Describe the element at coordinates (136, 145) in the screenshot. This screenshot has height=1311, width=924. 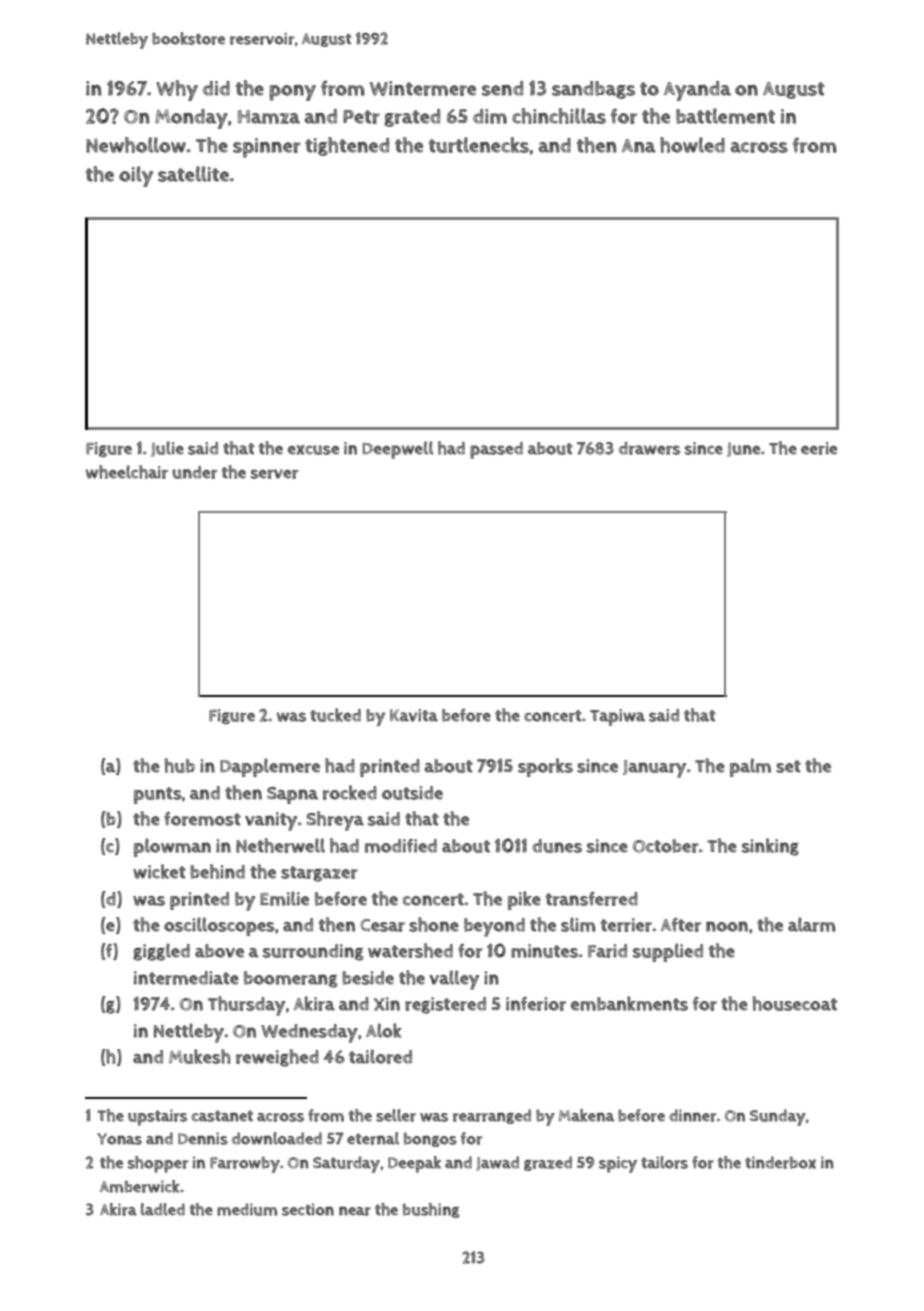
I see `Newhollow` at that location.
